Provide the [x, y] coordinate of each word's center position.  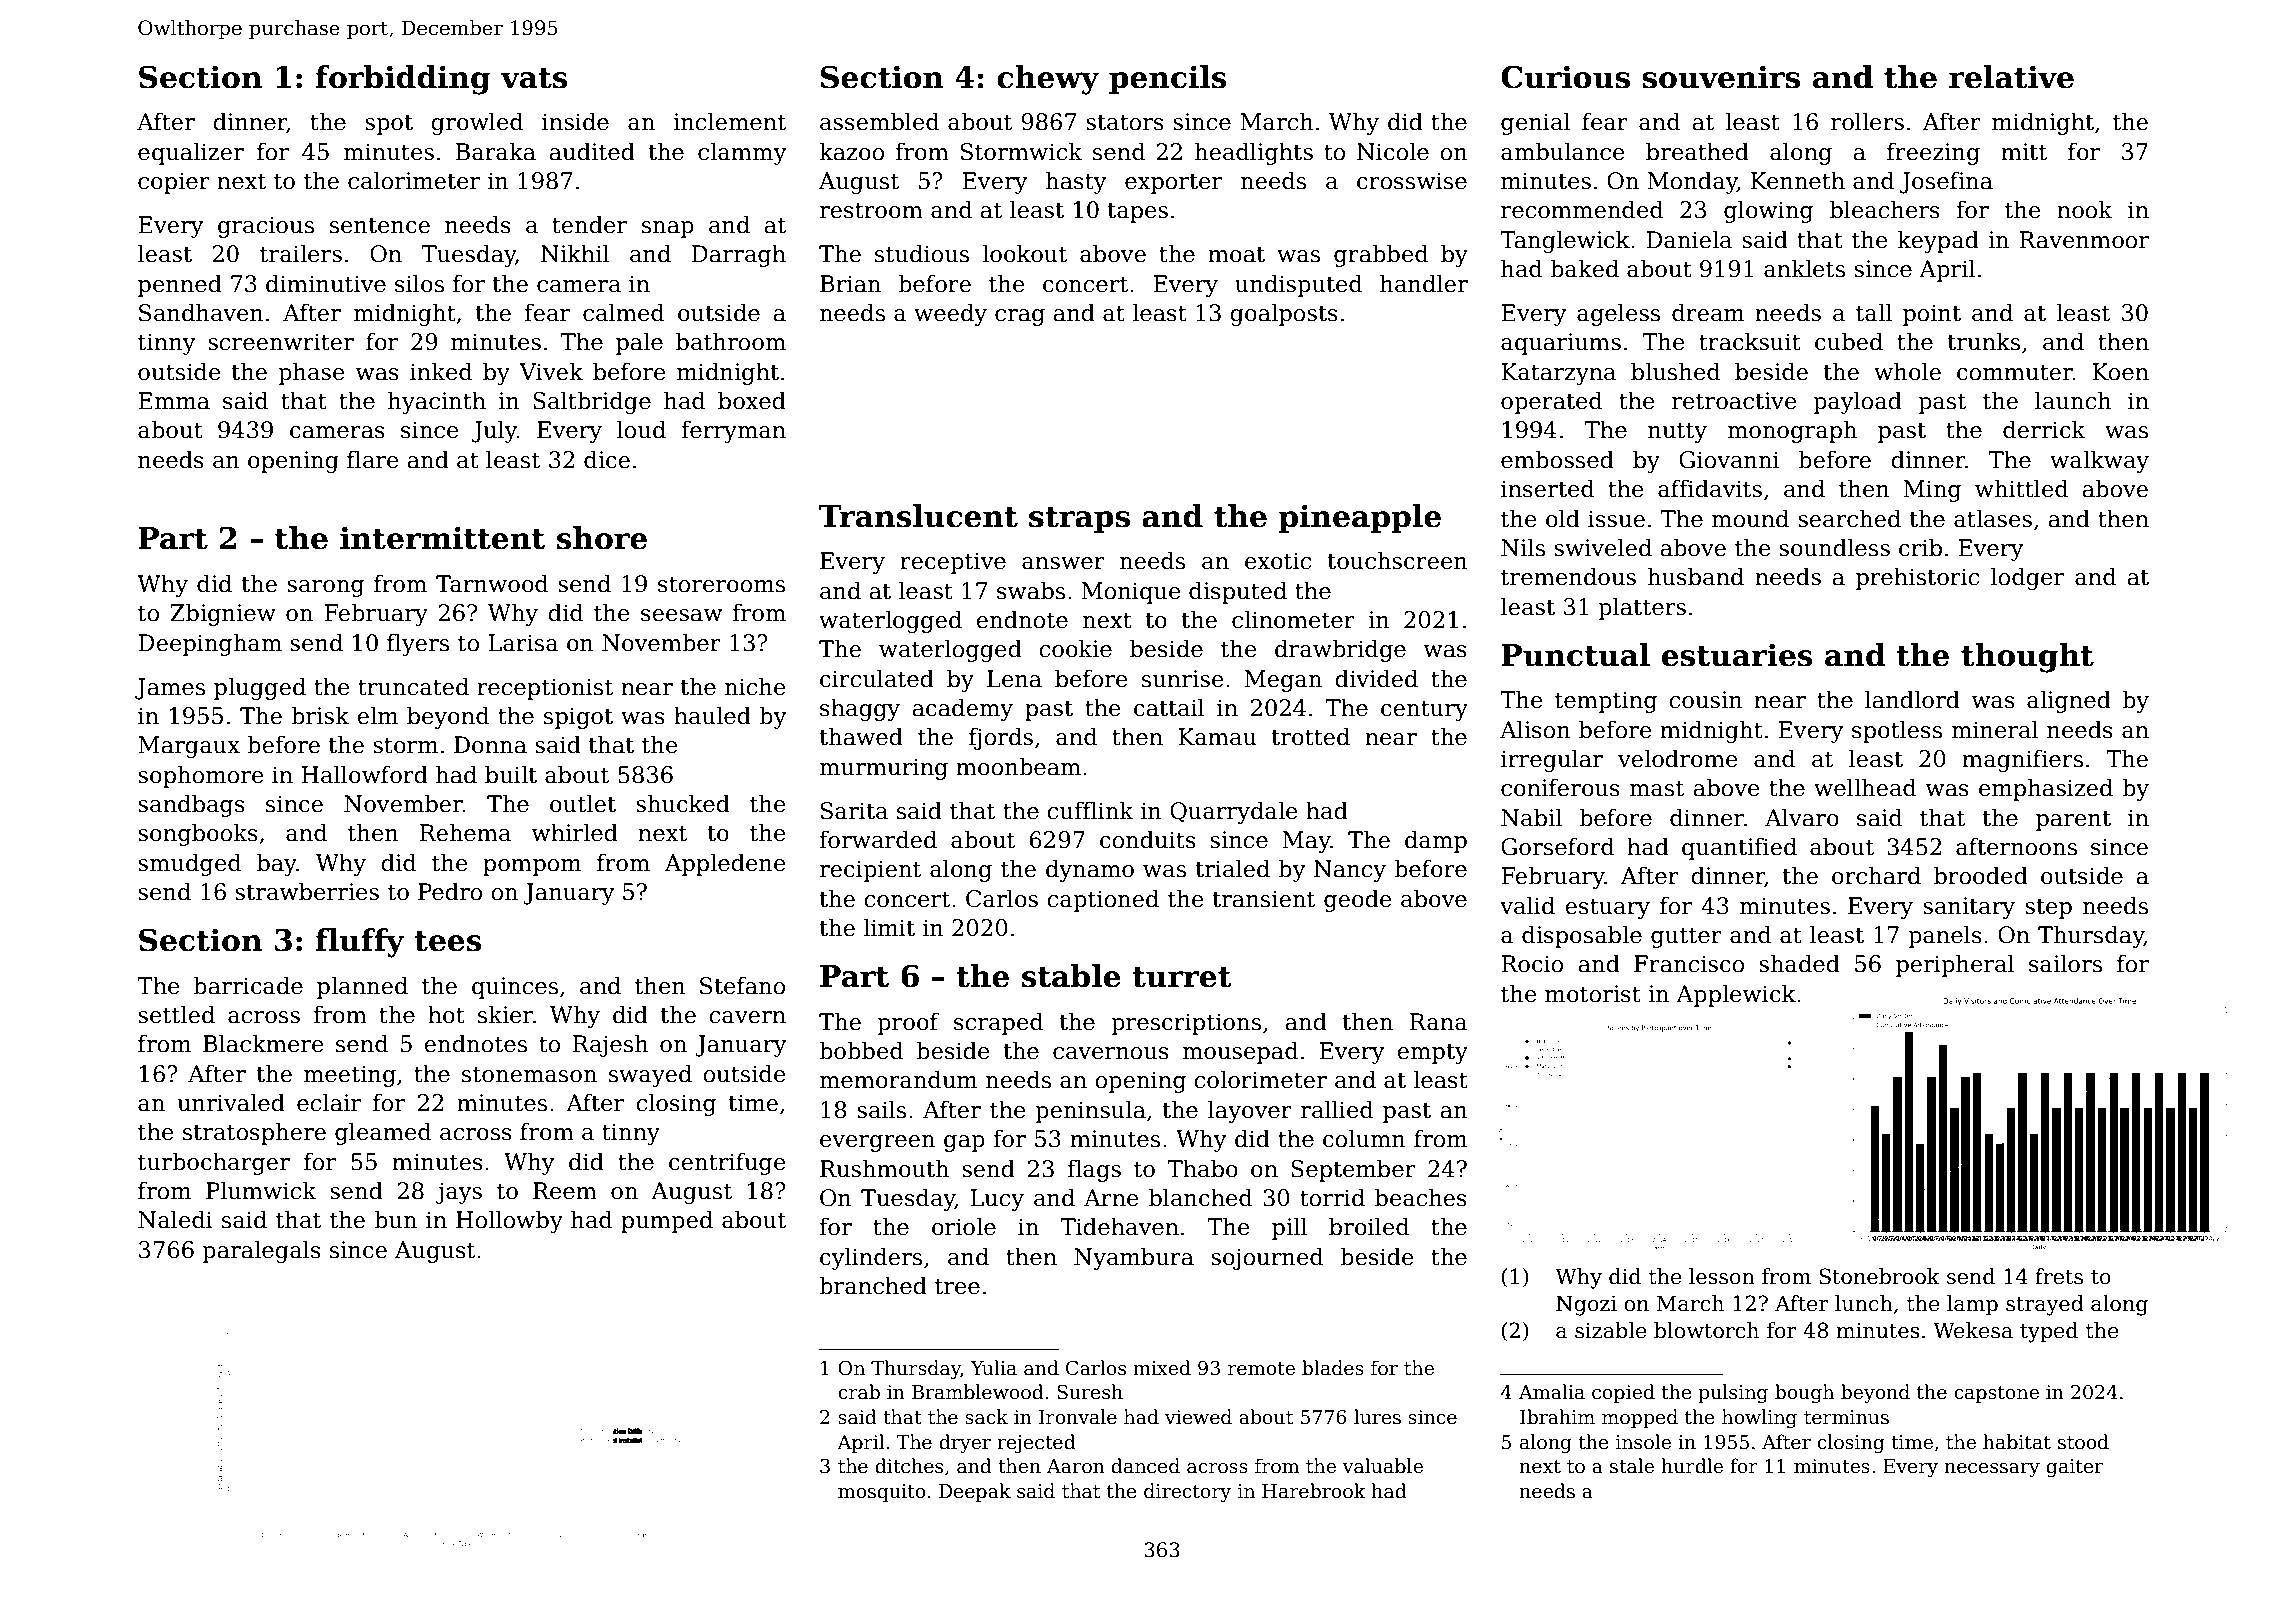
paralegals [261, 1251]
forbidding [403, 80]
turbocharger [214, 1163]
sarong [325, 588]
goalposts [1284, 314]
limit [889, 927]
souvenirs [1721, 77]
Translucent [918, 516]
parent [2073, 821]
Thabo [1203, 1168]
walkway [2099, 461]
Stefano [742, 985]
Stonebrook [1879, 1276]
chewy [1048, 80]
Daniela [1689, 239]
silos [419, 283]
